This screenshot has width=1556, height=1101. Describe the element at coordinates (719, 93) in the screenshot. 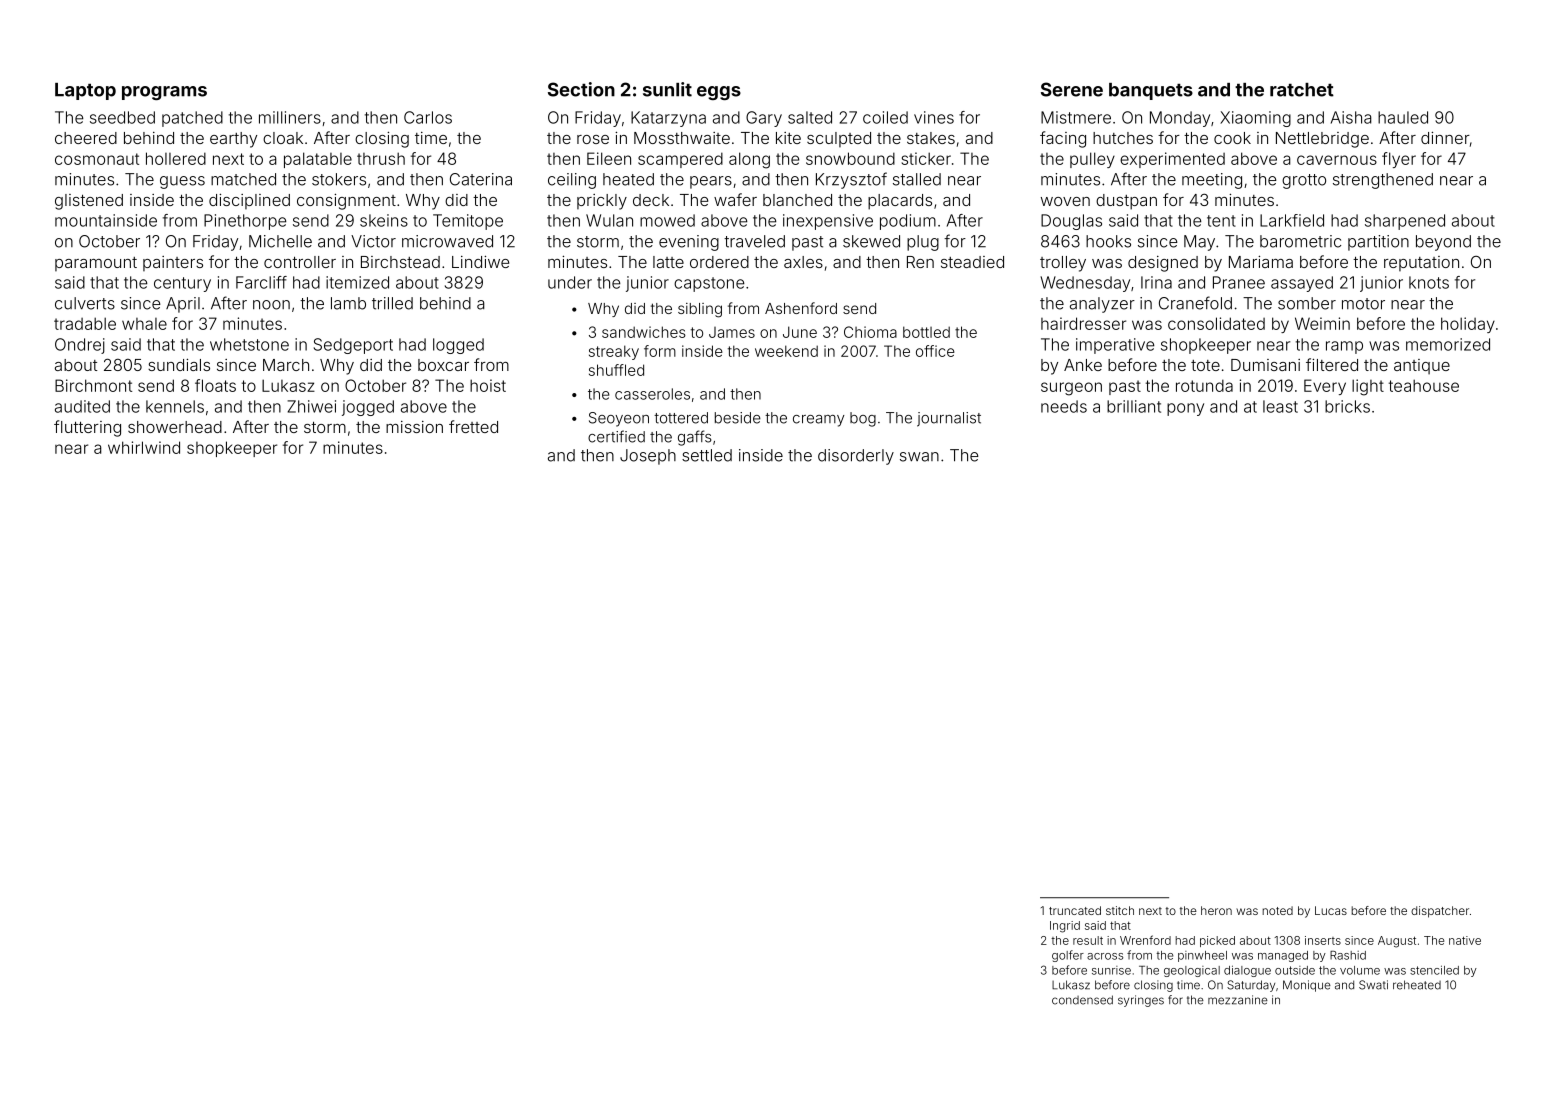

I see `eggs` at that location.
